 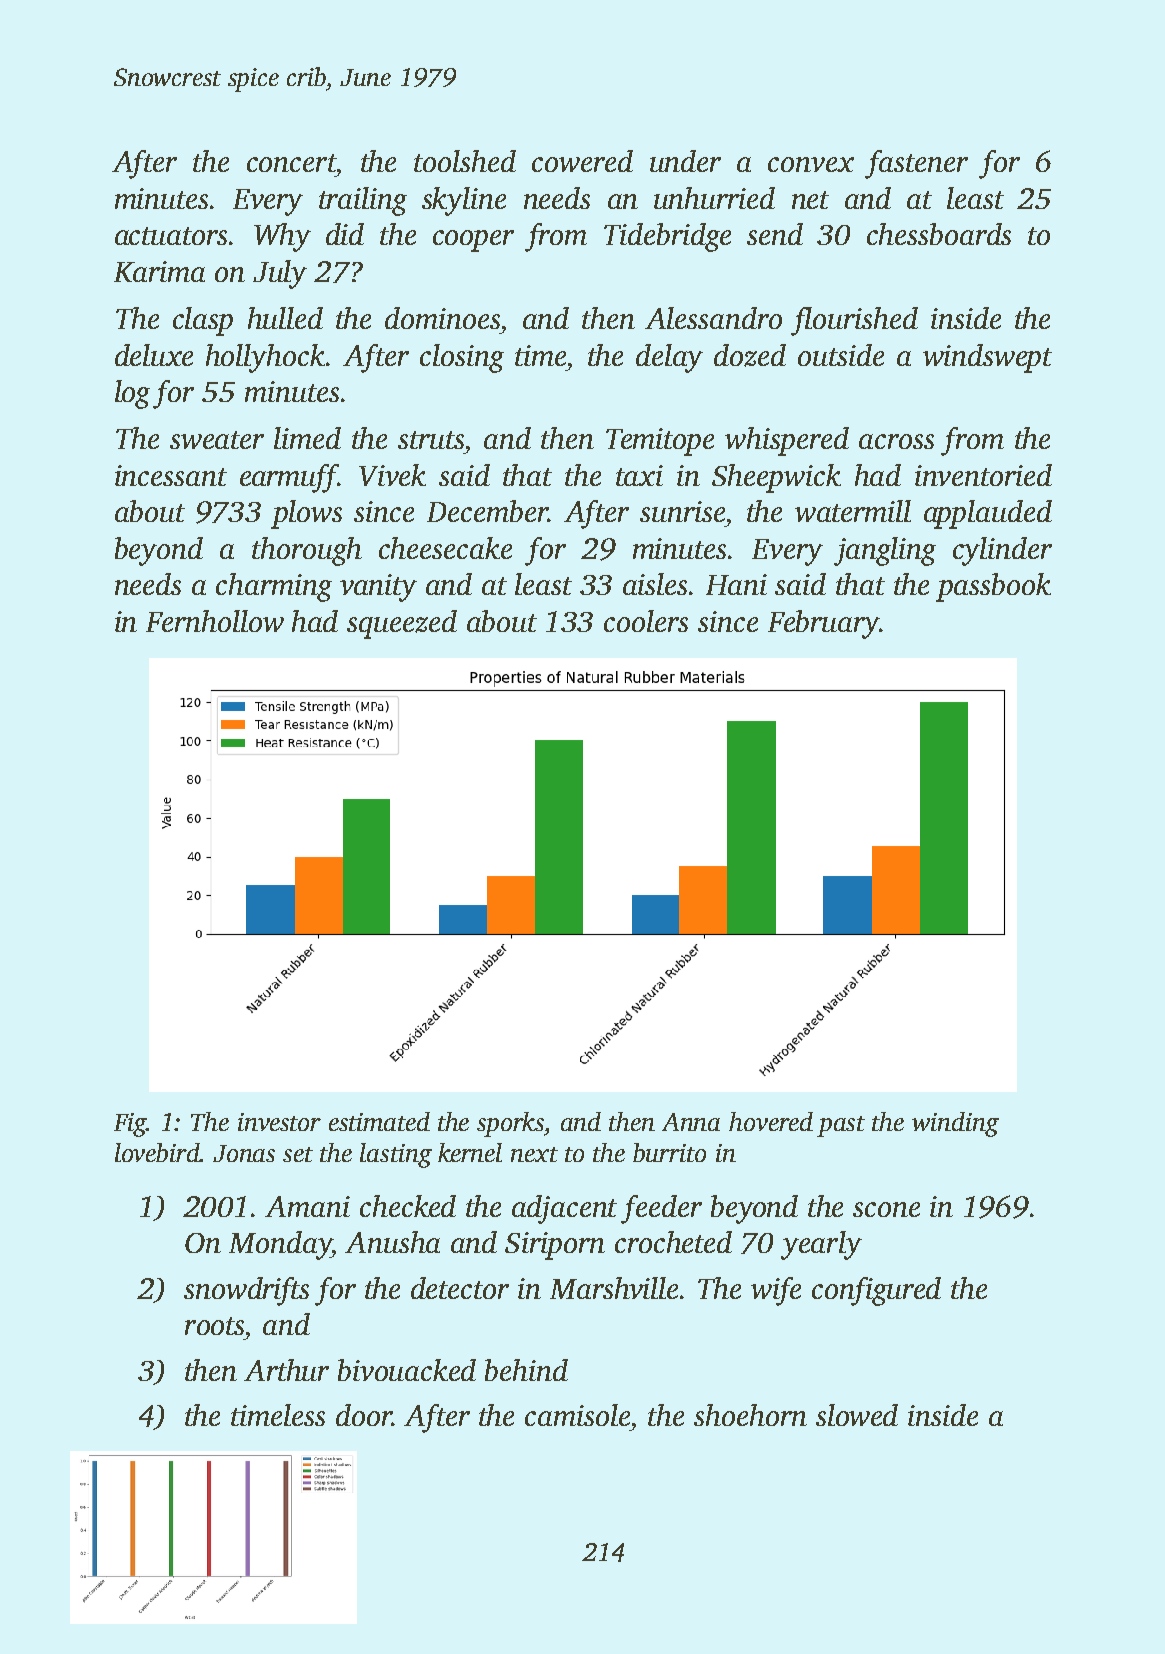 I want to click on sunrise, so click(x=682, y=511).
